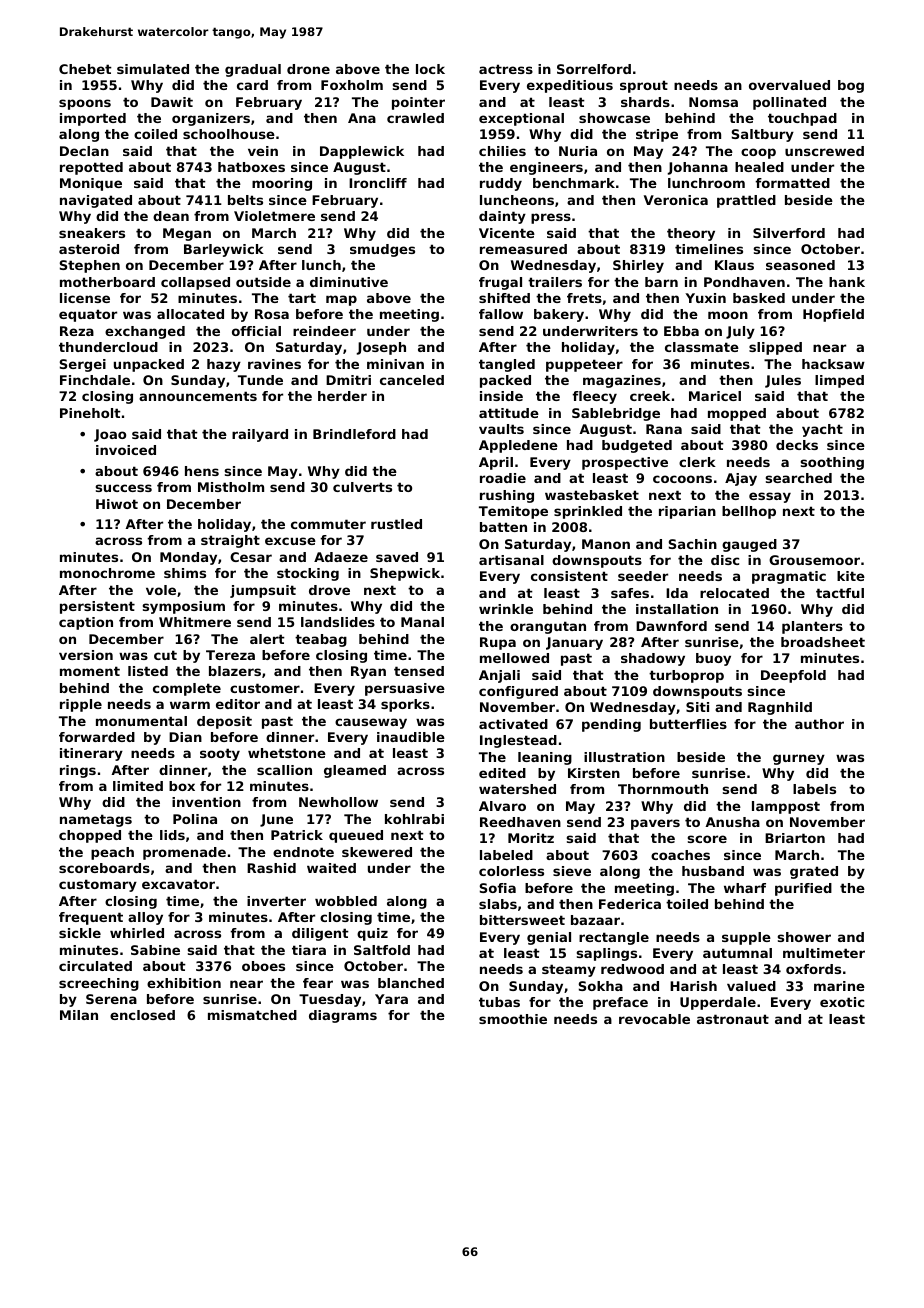  Describe the element at coordinates (851, 86) in the screenshot. I see `bog` at that location.
